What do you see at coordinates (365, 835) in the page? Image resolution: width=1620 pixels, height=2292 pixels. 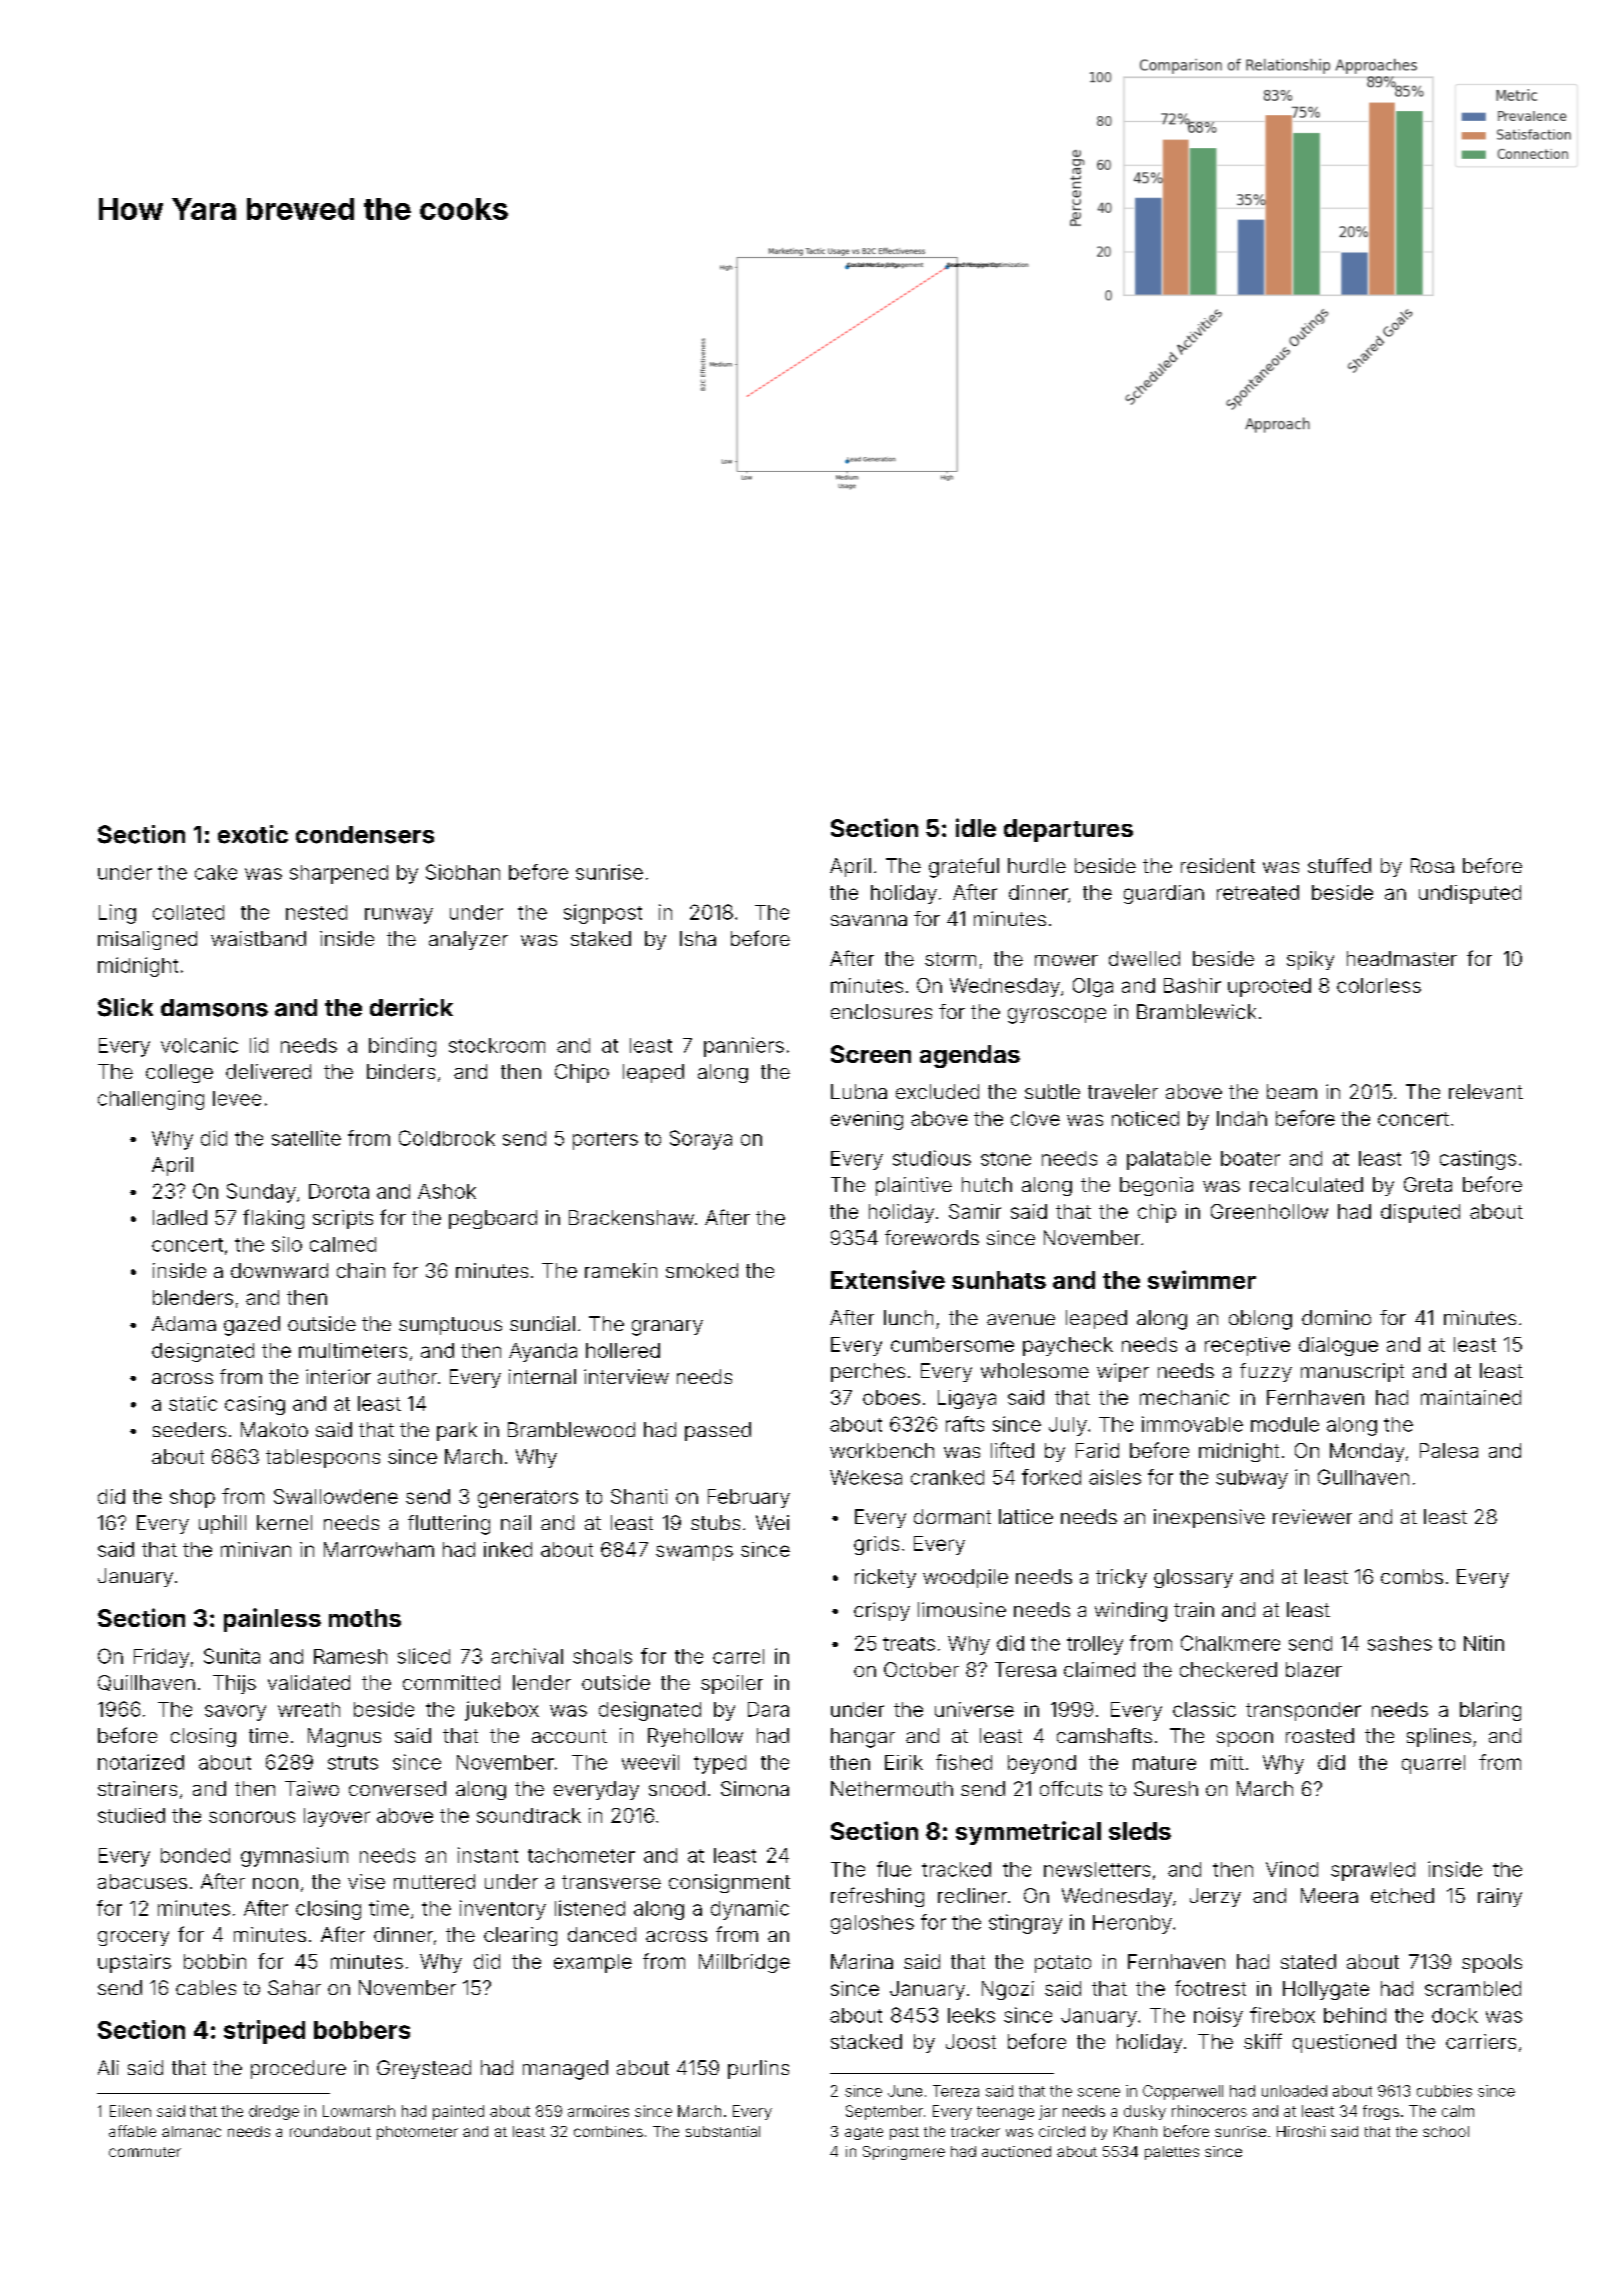 I see `condensers` at bounding box center [365, 835].
